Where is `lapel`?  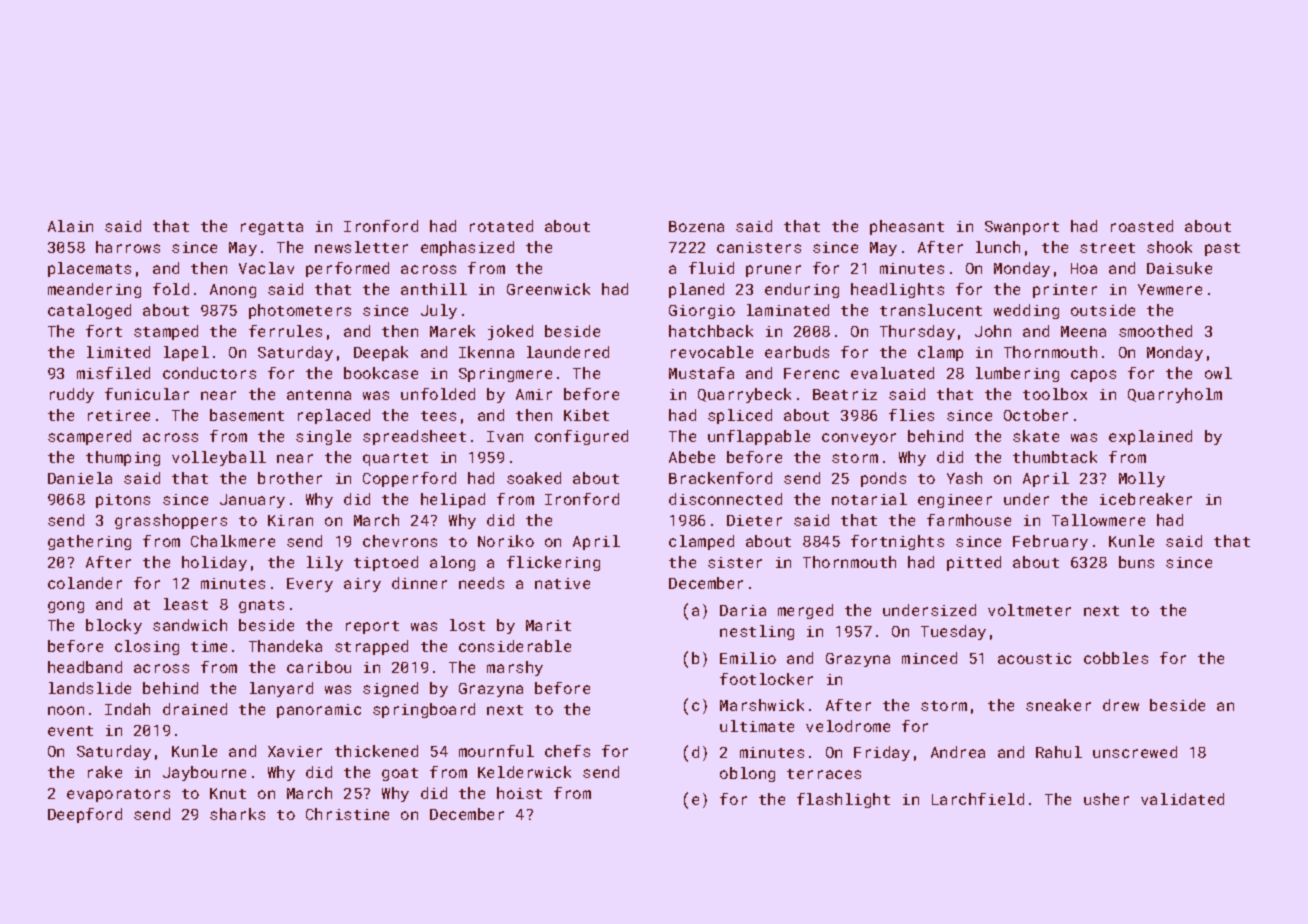
lapel is located at coordinates (186, 353).
